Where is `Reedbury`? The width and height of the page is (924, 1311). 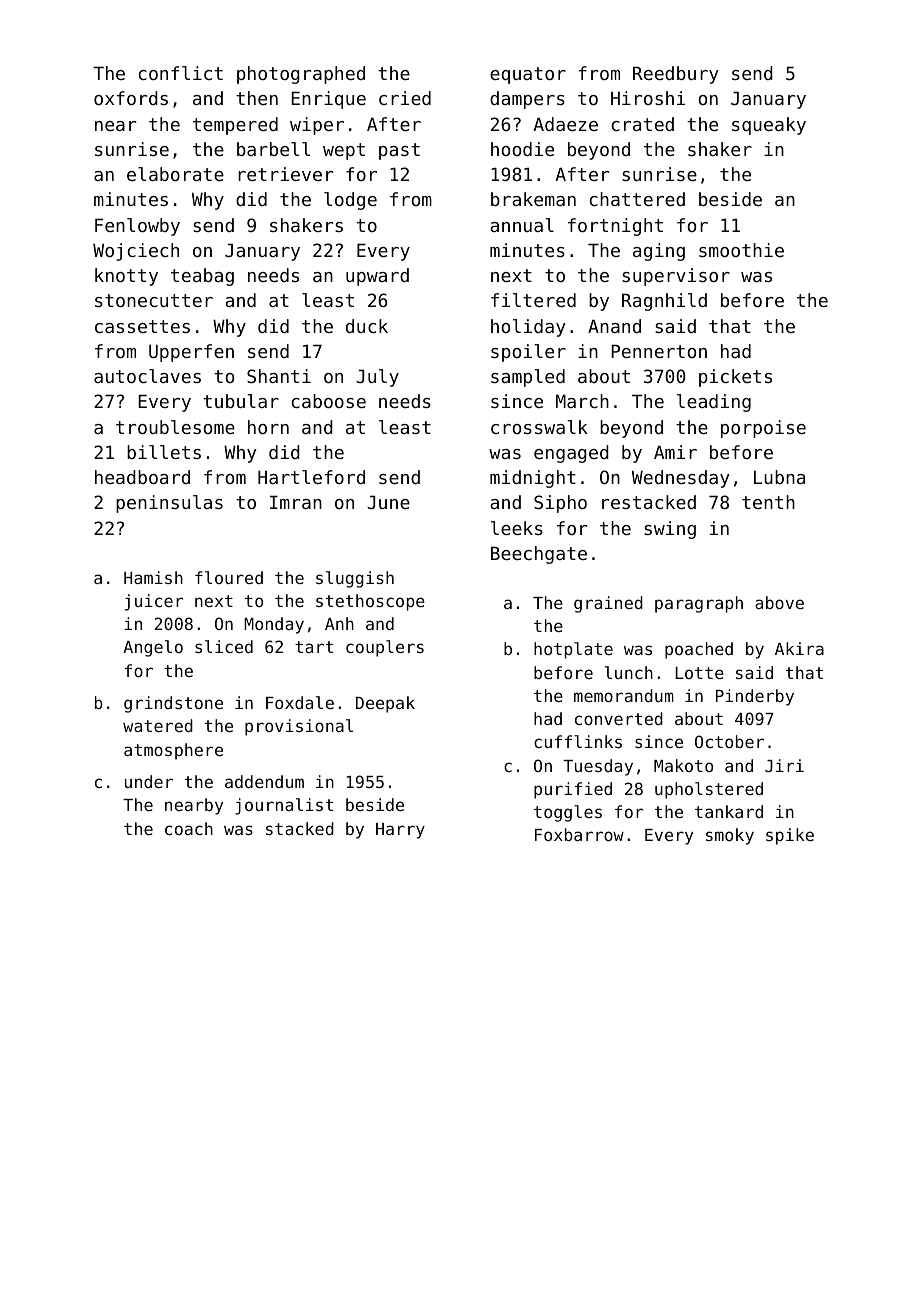
Reedbury is located at coordinates (676, 75).
